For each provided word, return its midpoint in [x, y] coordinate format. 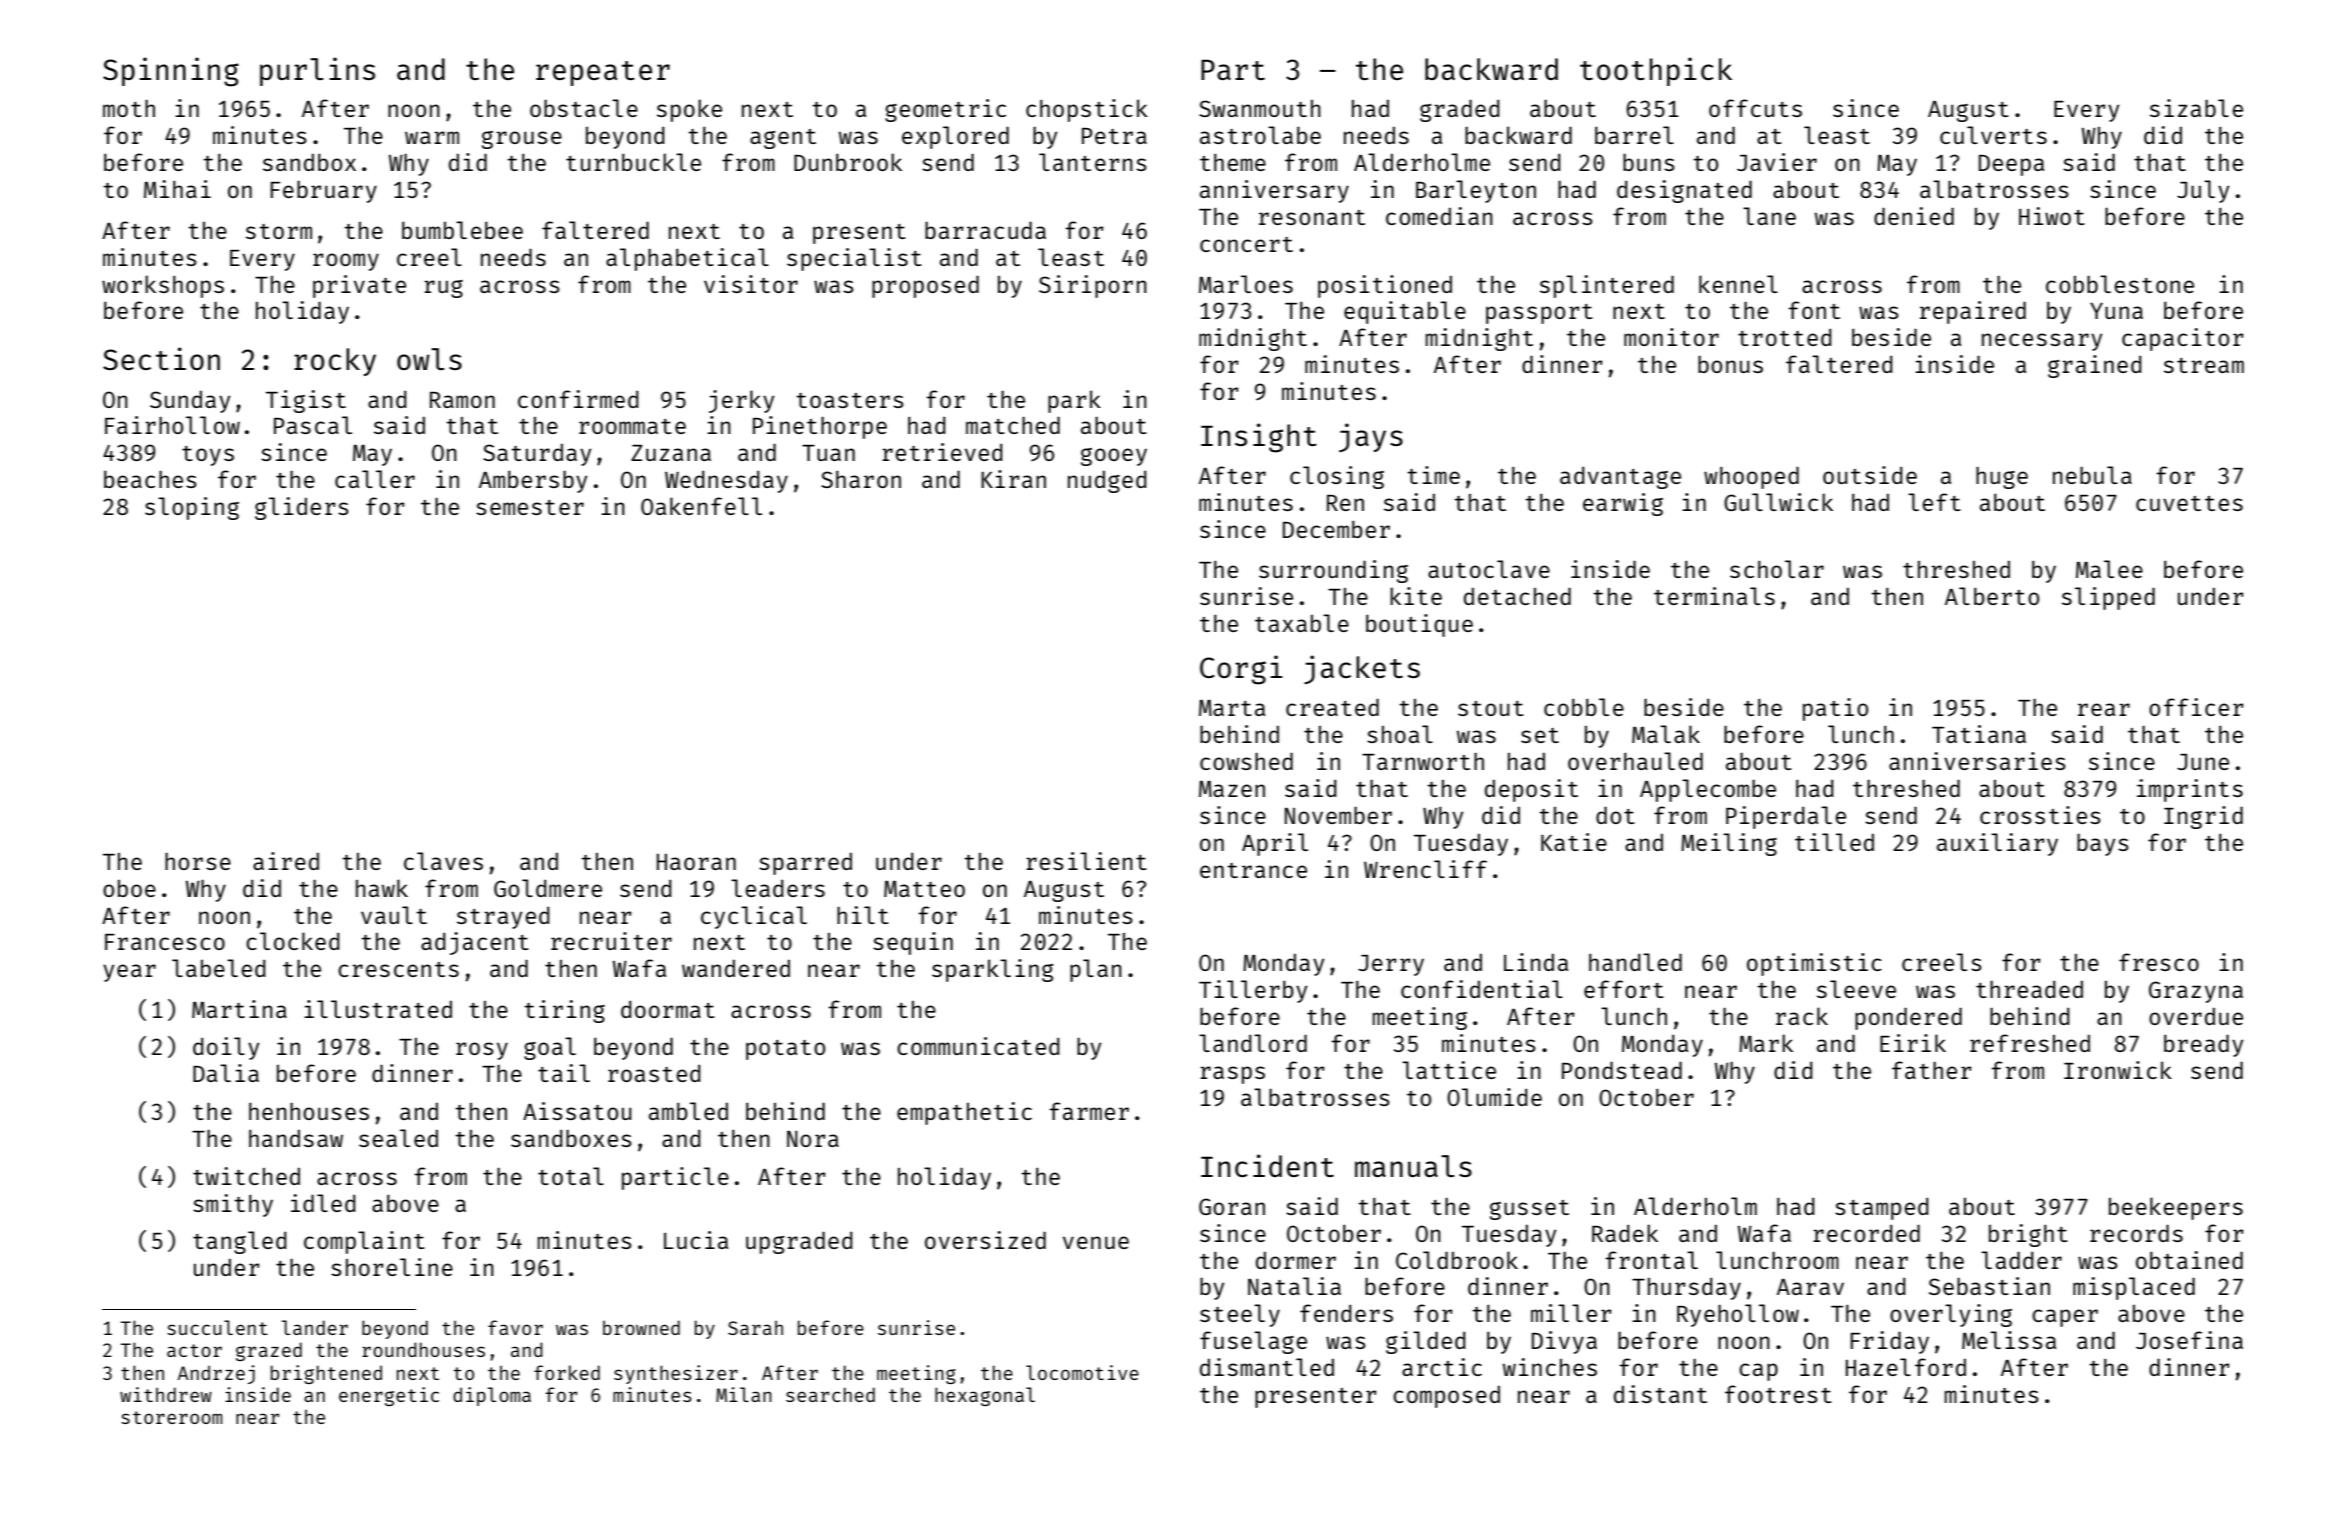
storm [279, 231]
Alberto [1992, 596]
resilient [1086, 861]
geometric [945, 110]
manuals [1413, 1166]
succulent [217, 1327]
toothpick [1656, 71]
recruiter [611, 941]
